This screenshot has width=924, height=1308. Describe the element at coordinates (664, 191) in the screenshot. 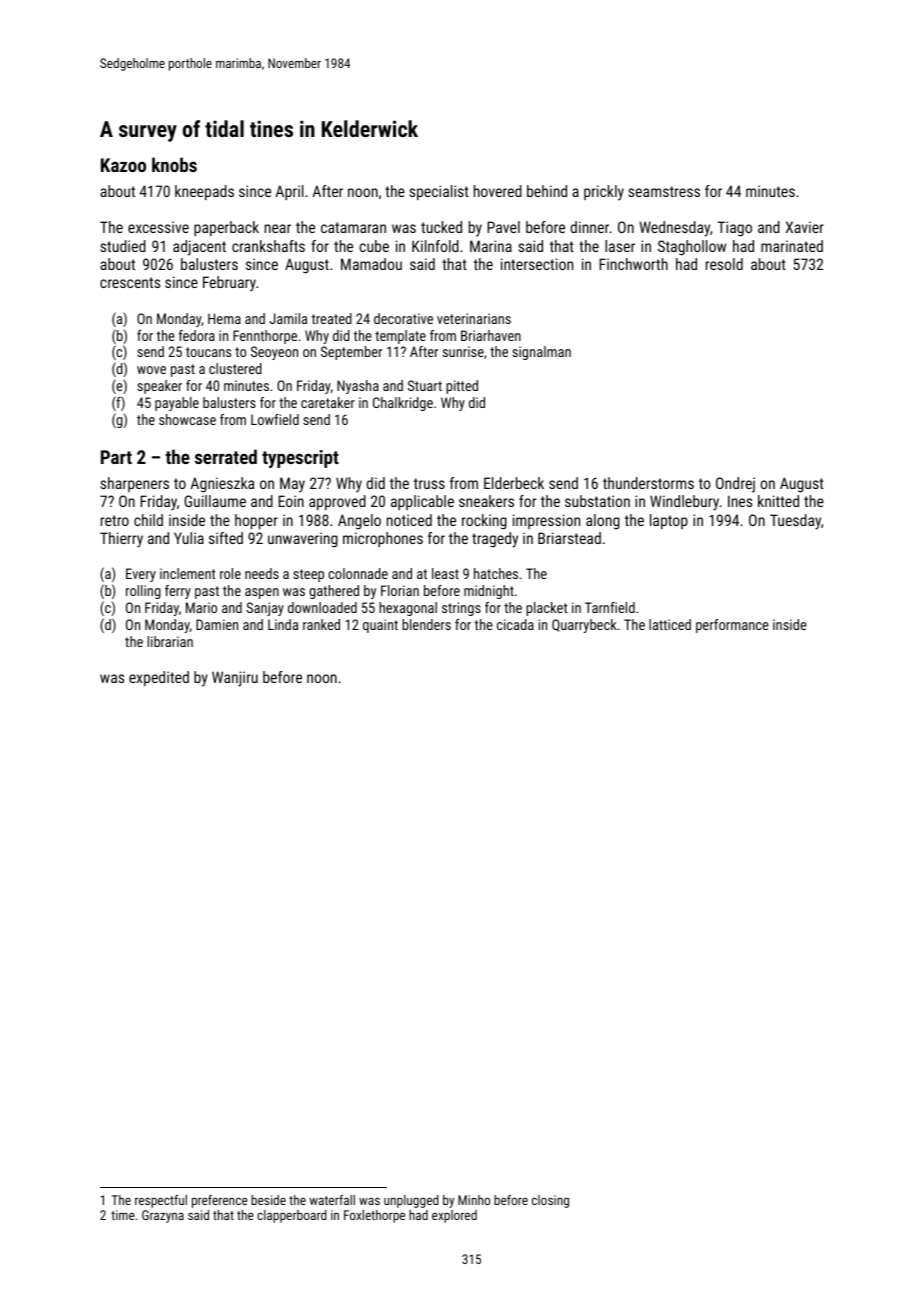

I see `seamstress` at that location.
